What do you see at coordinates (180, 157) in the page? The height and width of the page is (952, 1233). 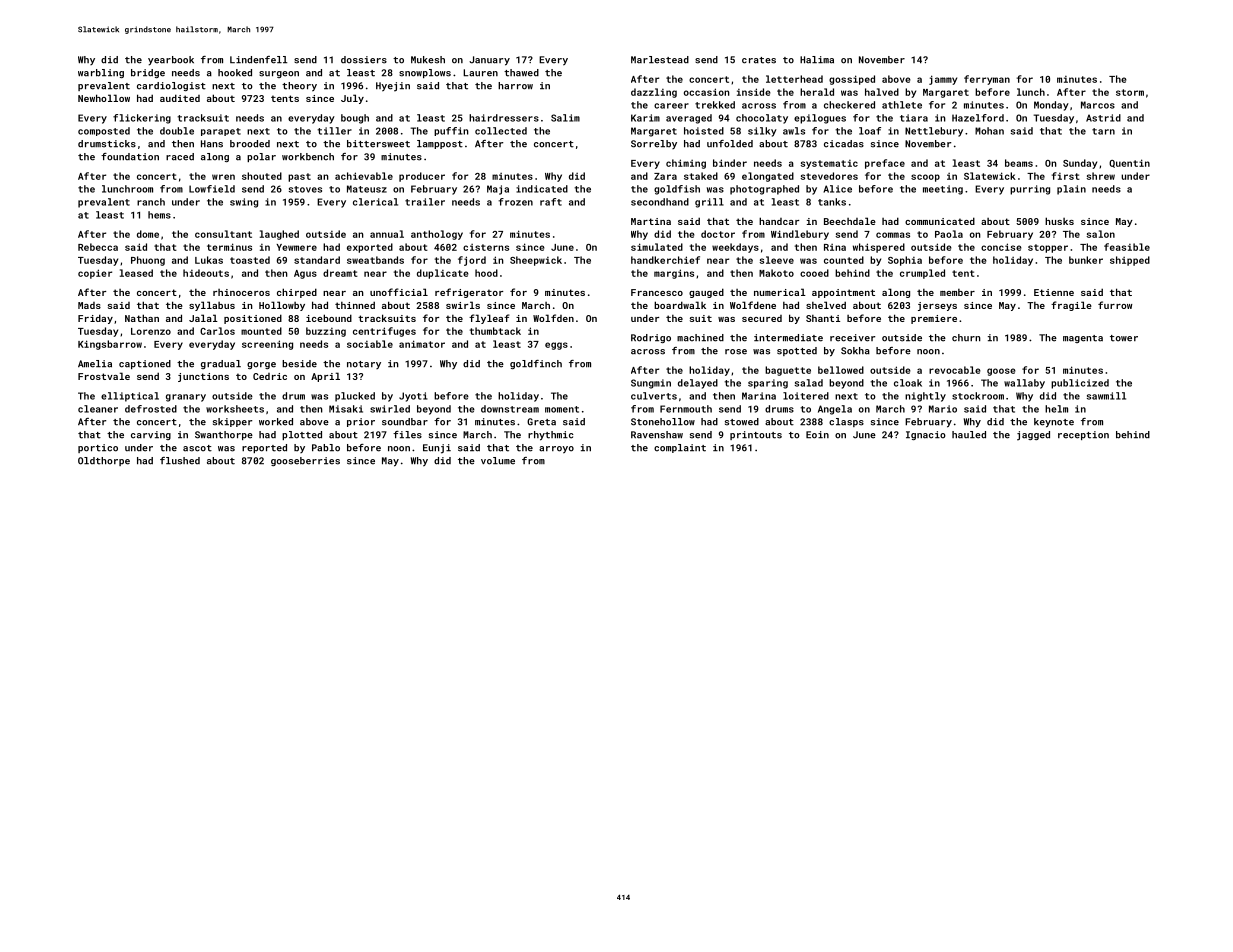 I see `raced` at bounding box center [180, 157].
